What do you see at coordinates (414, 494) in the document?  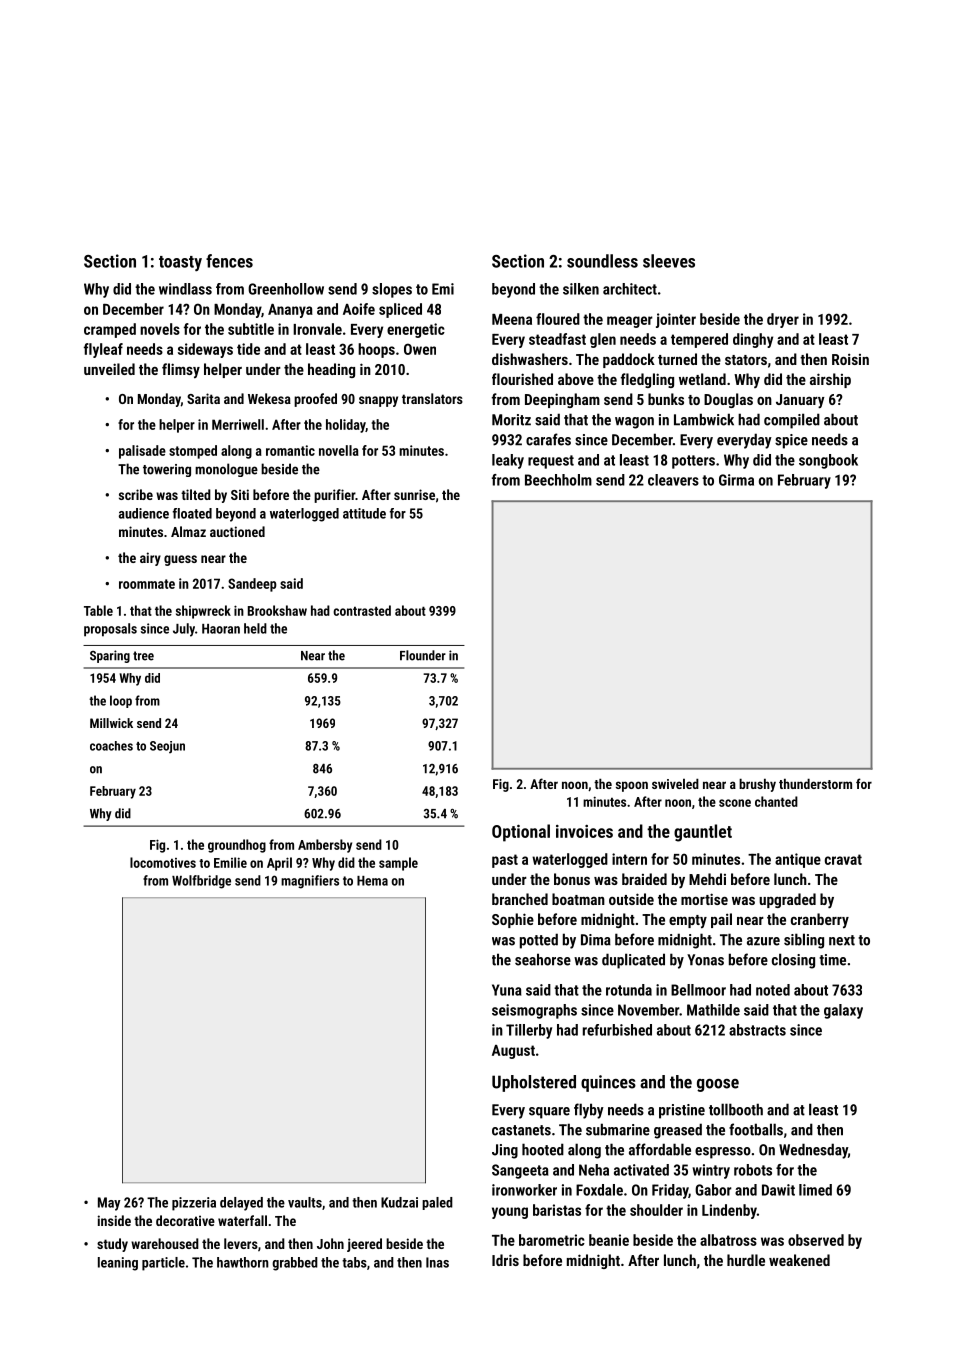 I see `sunrise` at bounding box center [414, 494].
